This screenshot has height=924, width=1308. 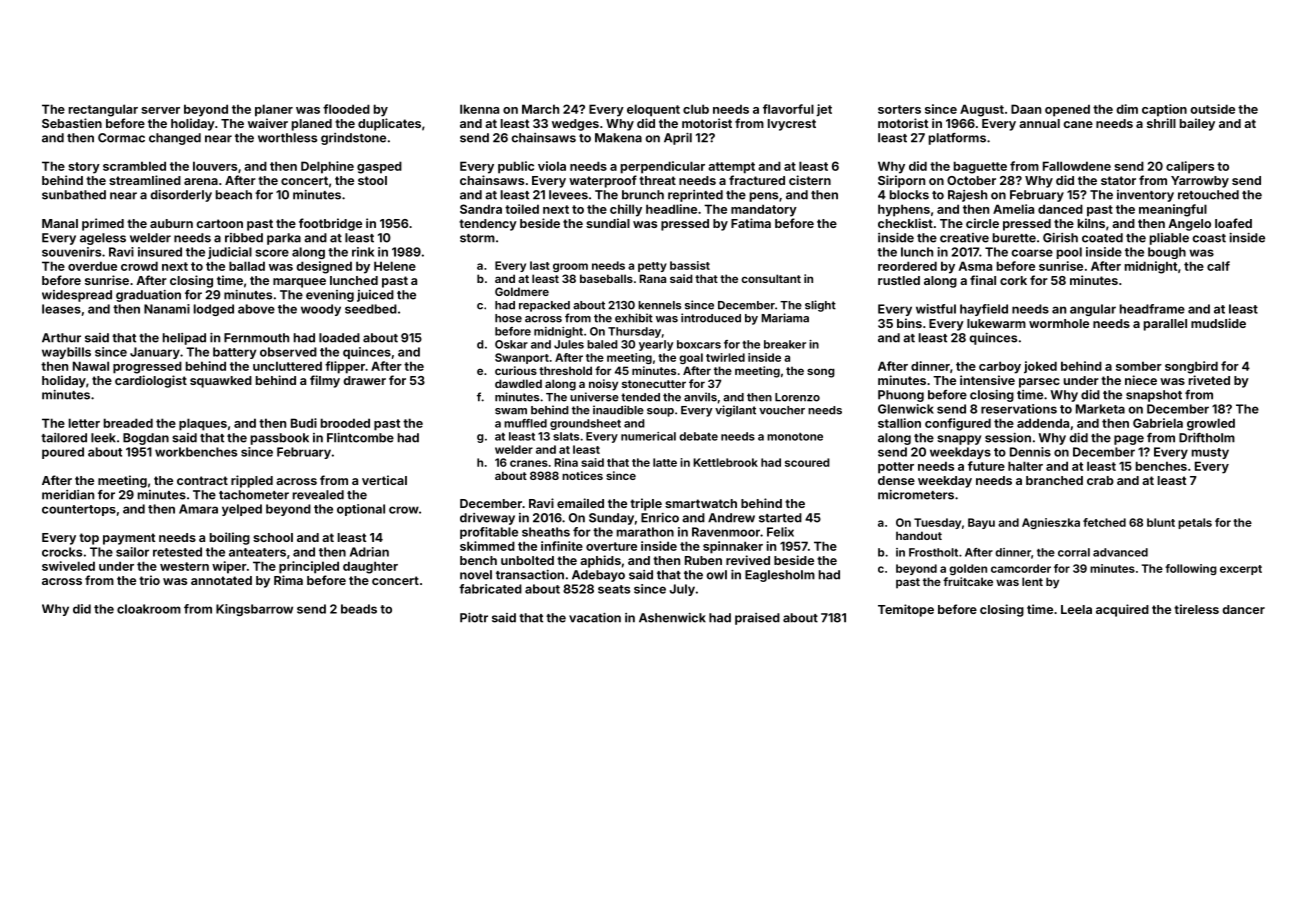 What do you see at coordinates (568, 195) in the screenshot?
I see `levees` at bounding box center [568, 195].
